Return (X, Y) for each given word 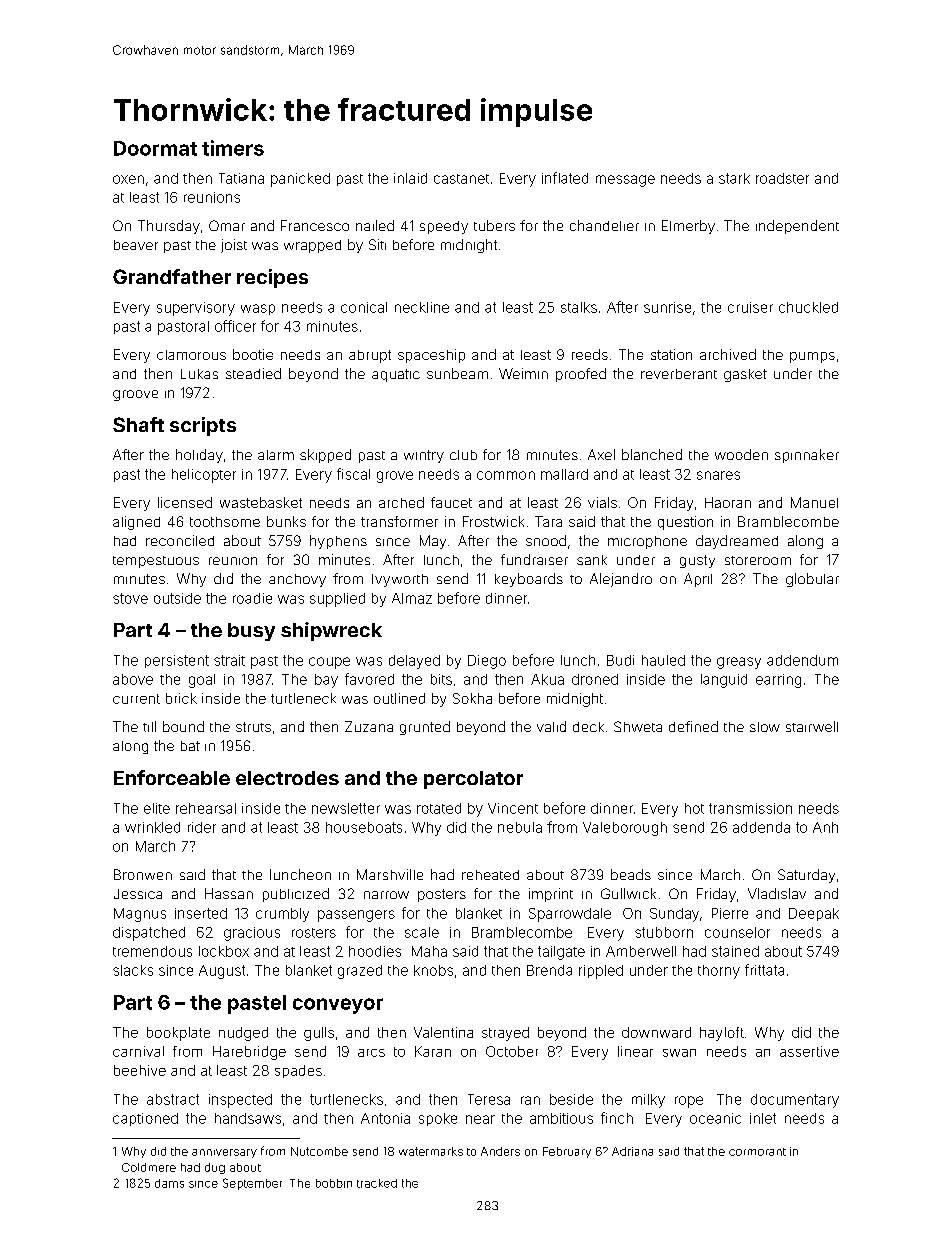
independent (797, 227)
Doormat (155, 148)
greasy (739, 663)
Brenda (549, 970)
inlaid (410, 178)
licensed (185, 502)
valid (551, 726)
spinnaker (807, 456)
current (136, 699)
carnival (138, 1051)
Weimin (523, 373)
